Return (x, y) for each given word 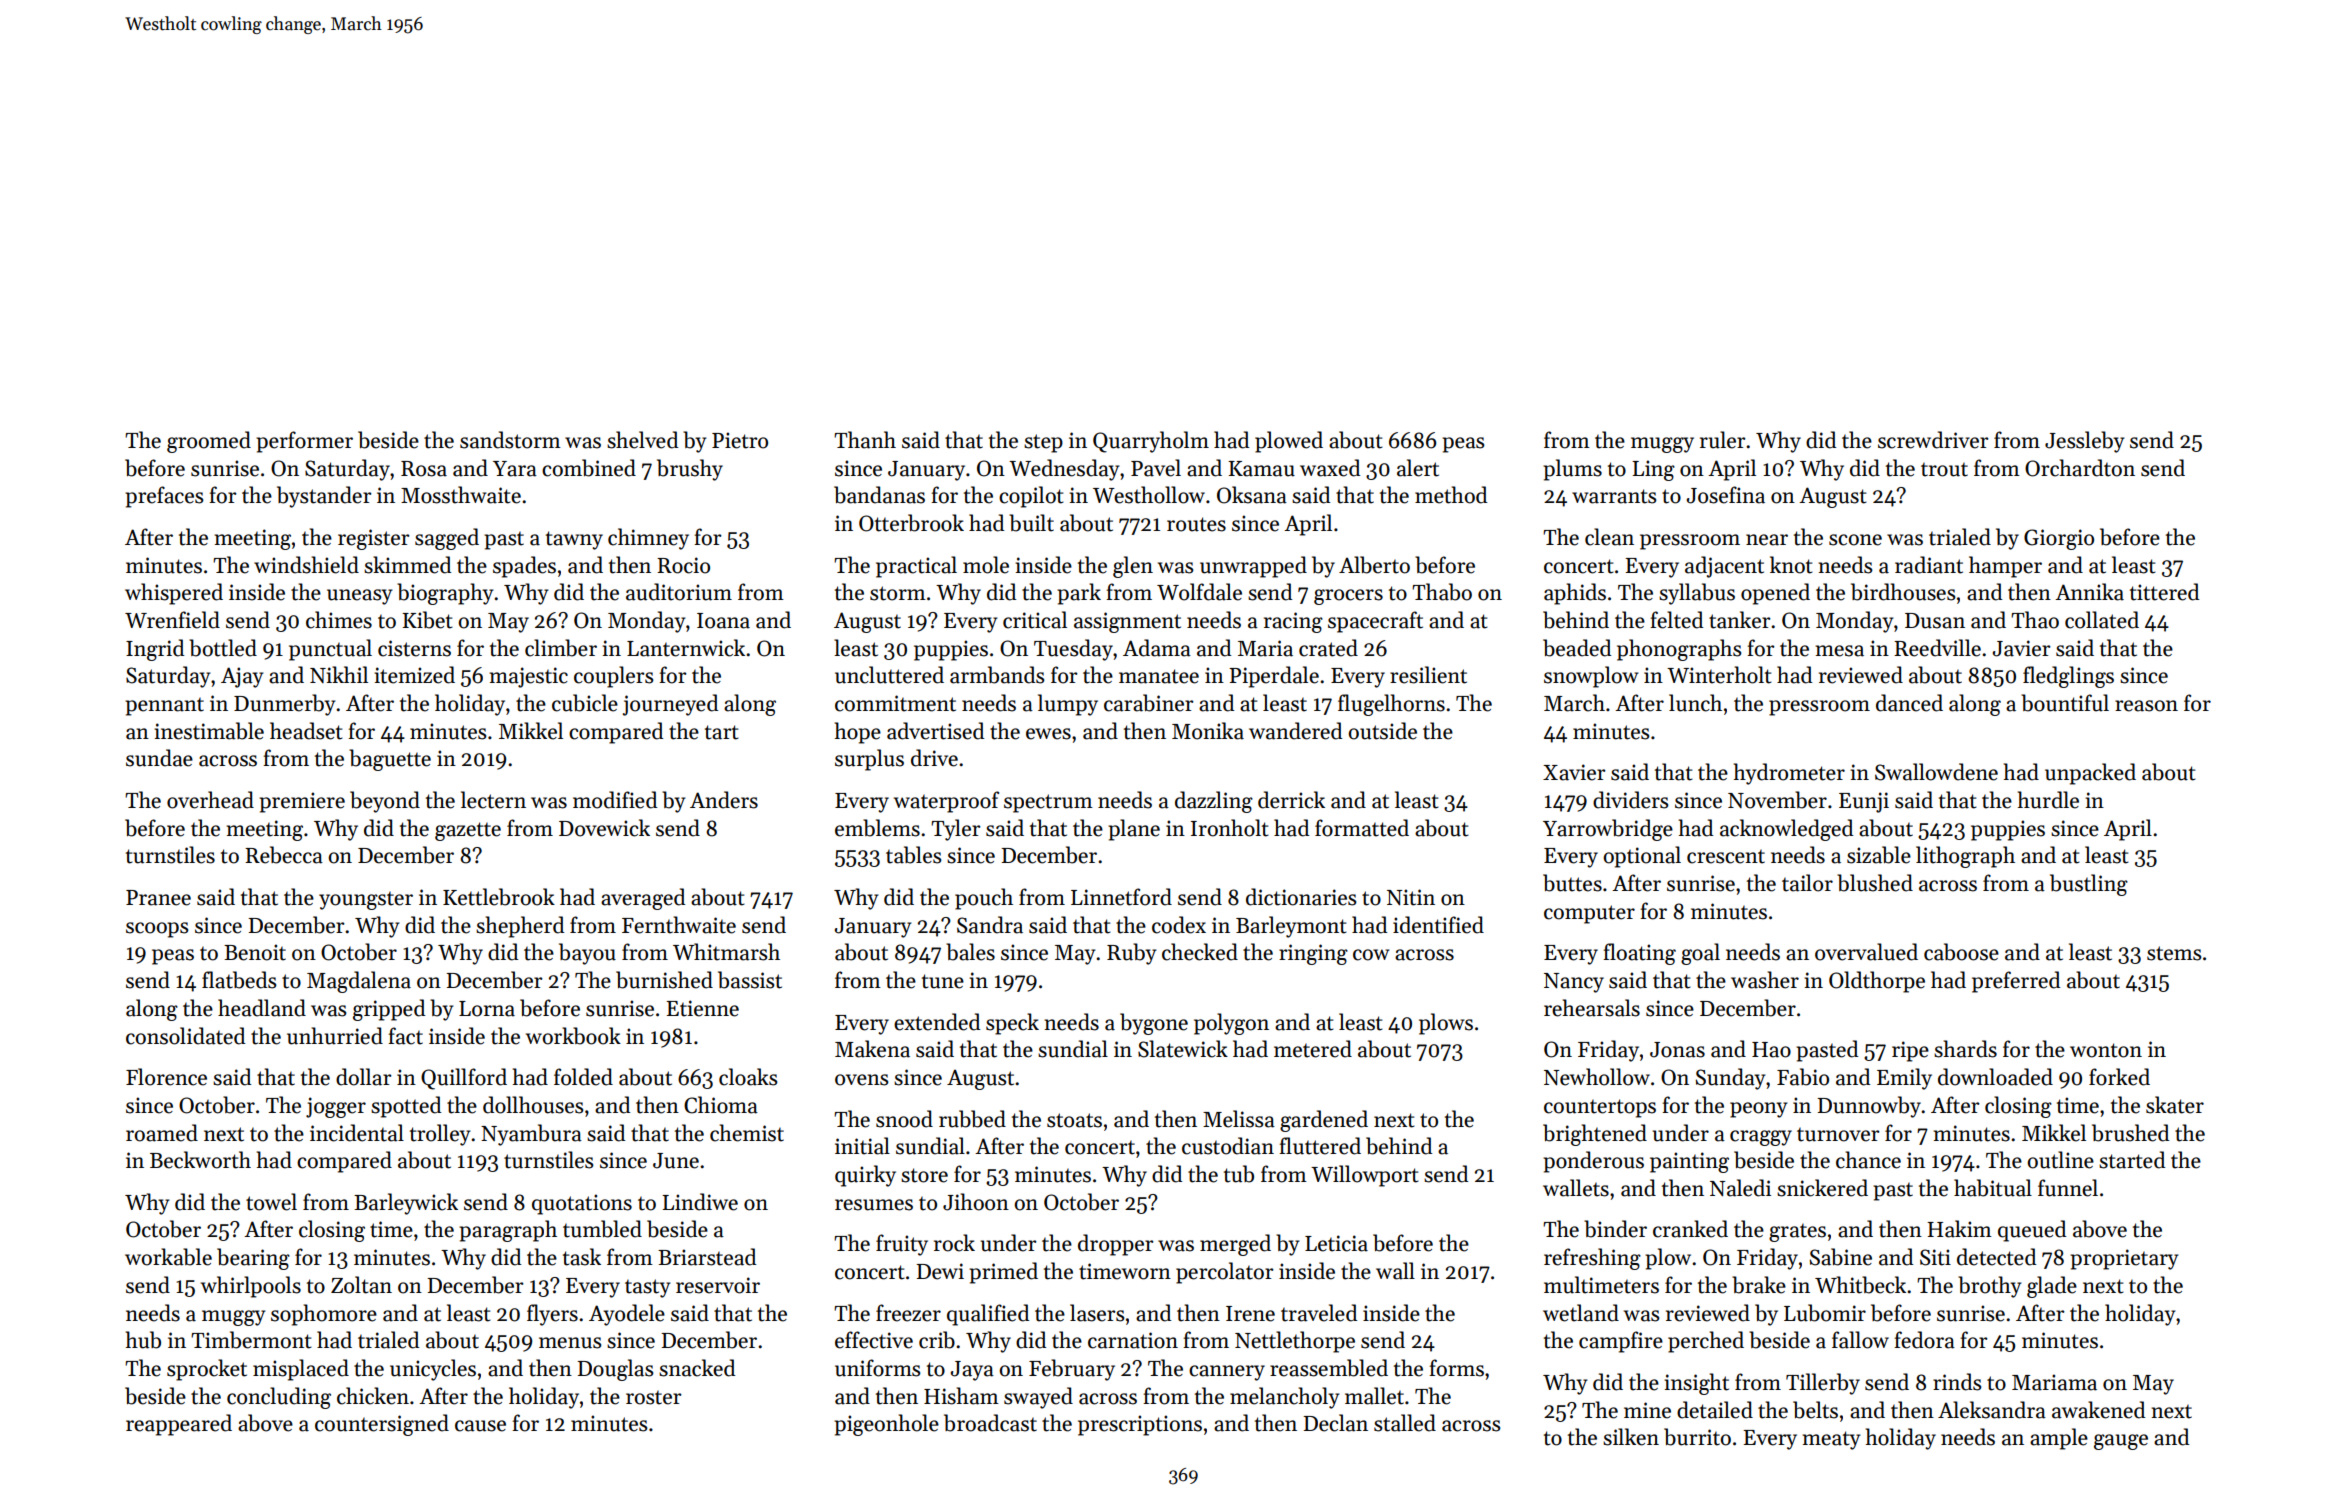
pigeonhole (886, 1425)
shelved (642, 440)
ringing (1313, 954)
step (1043, 443)
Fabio (1803, 1077)
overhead (210, 800)
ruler (1723, 440)
